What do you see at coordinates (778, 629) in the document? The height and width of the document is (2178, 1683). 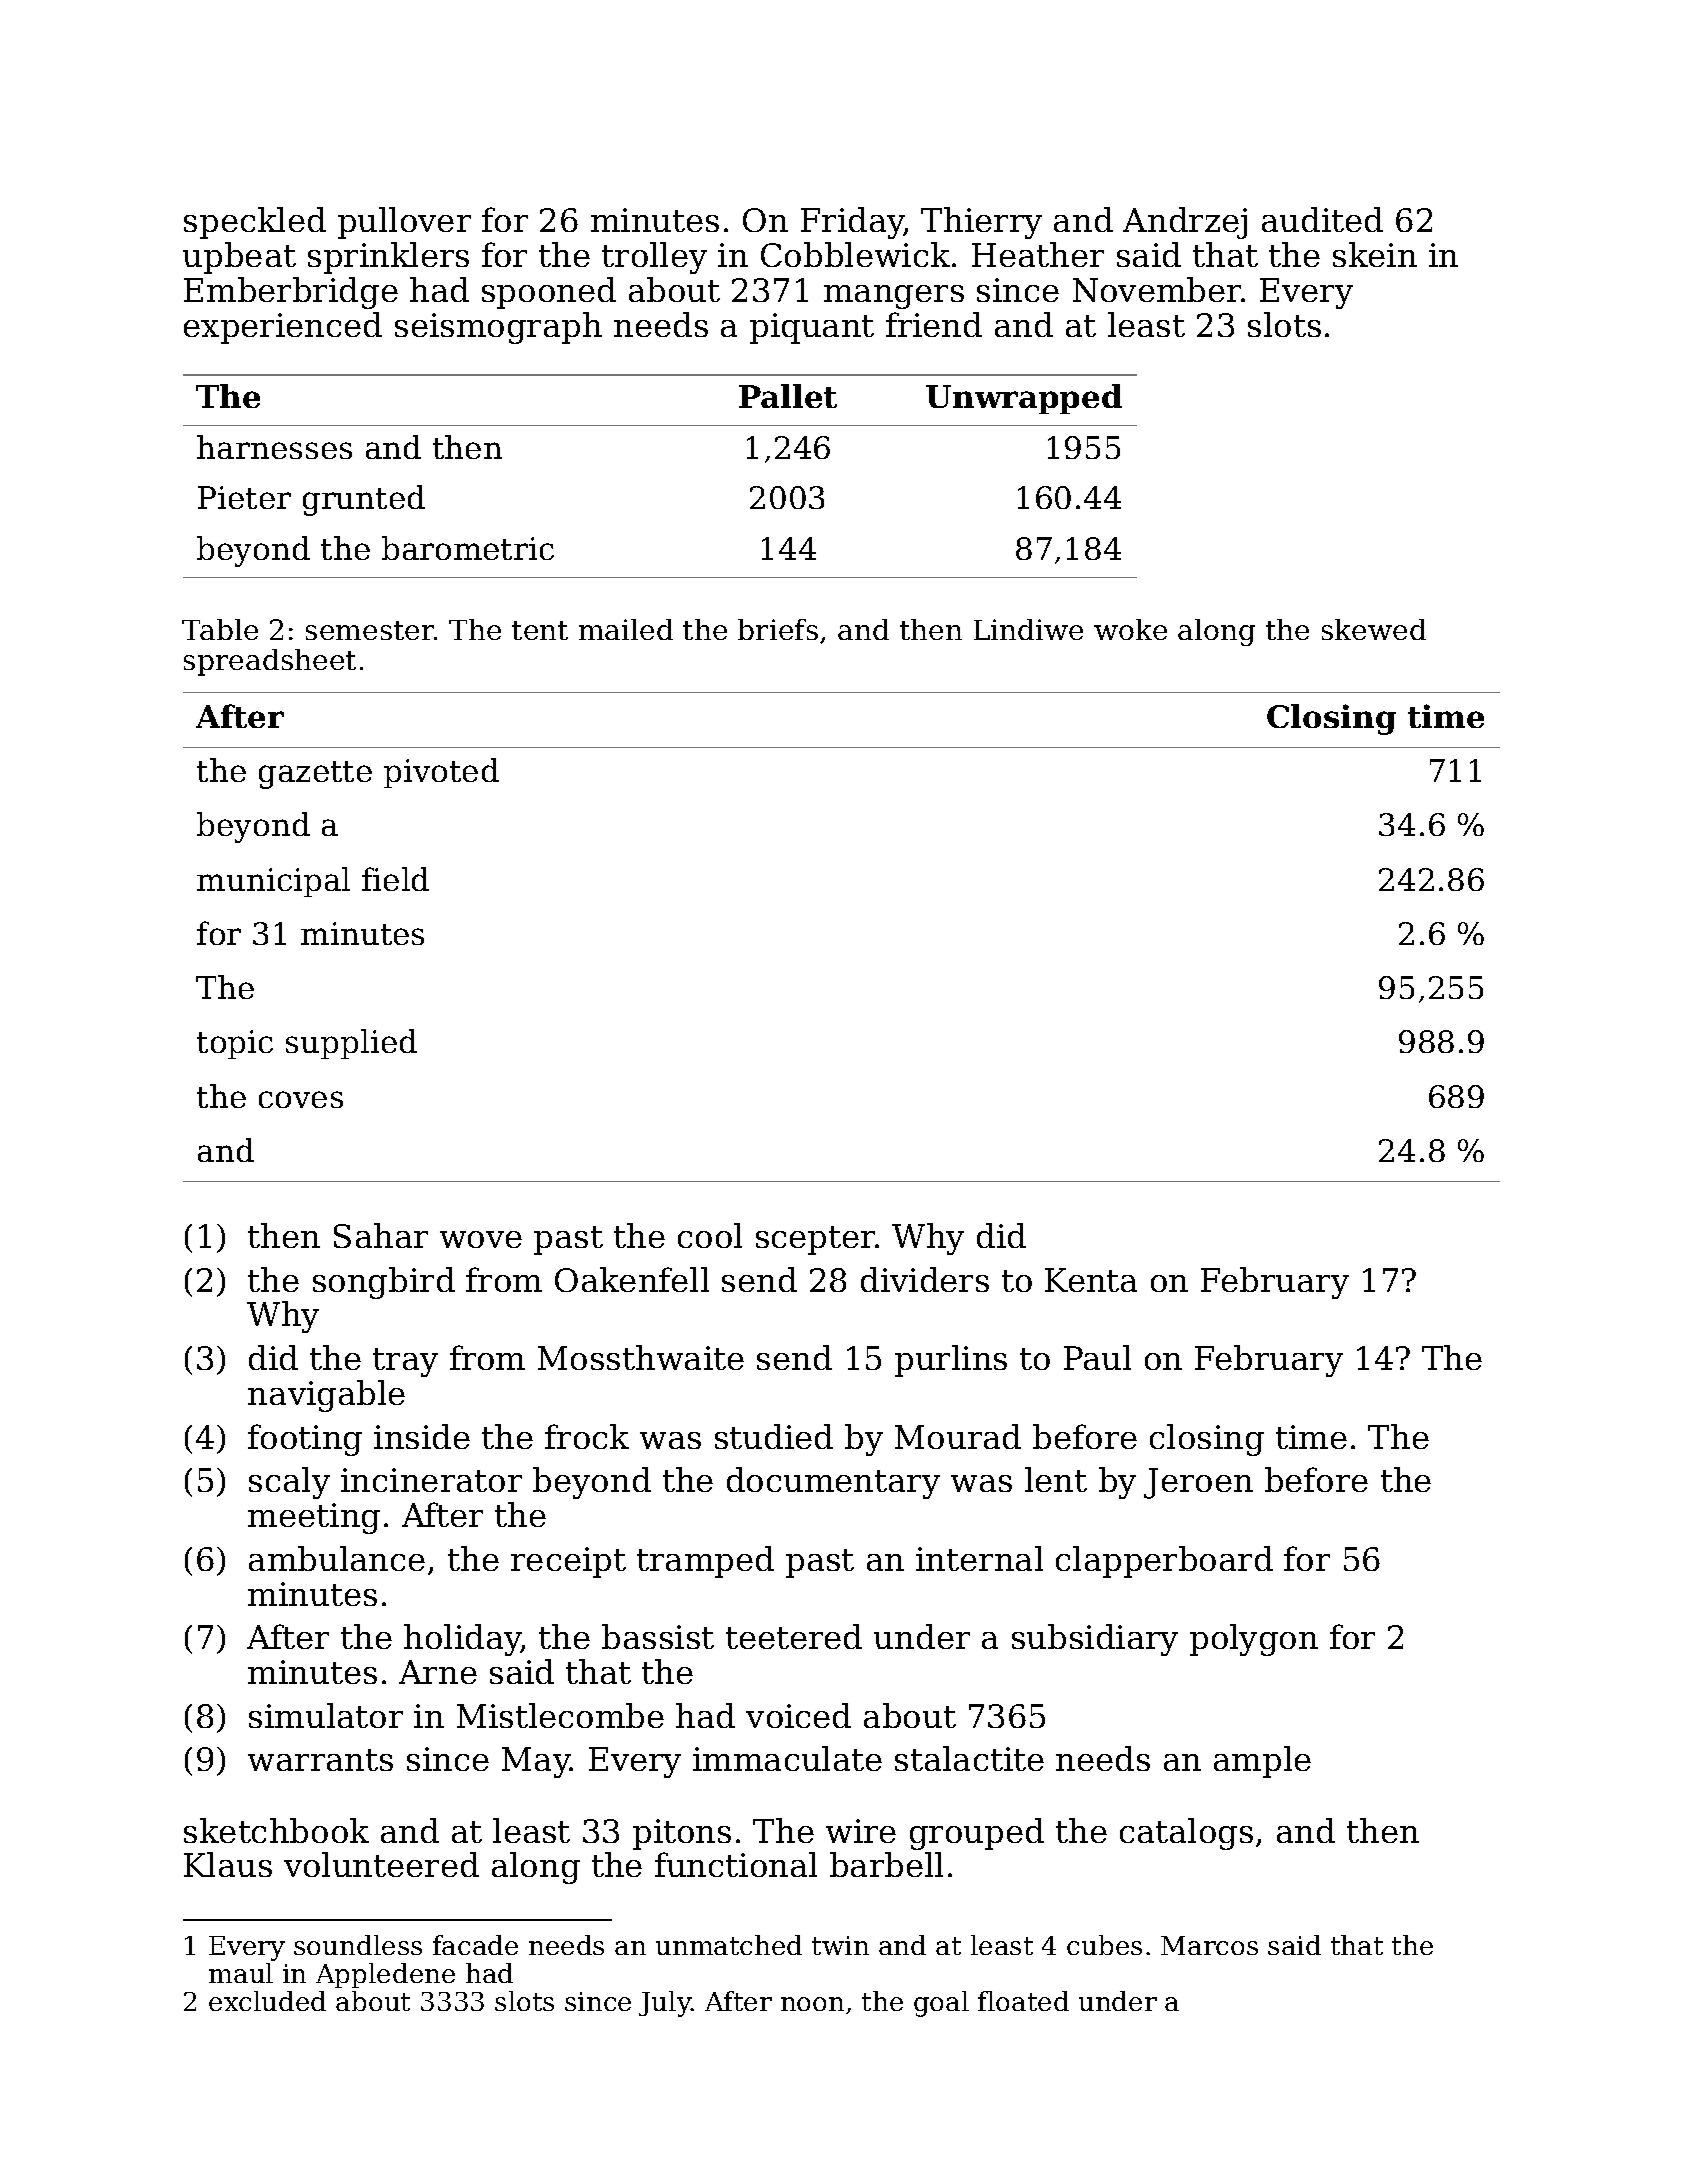 I see `briefs` at bounding box center [778, 629].
